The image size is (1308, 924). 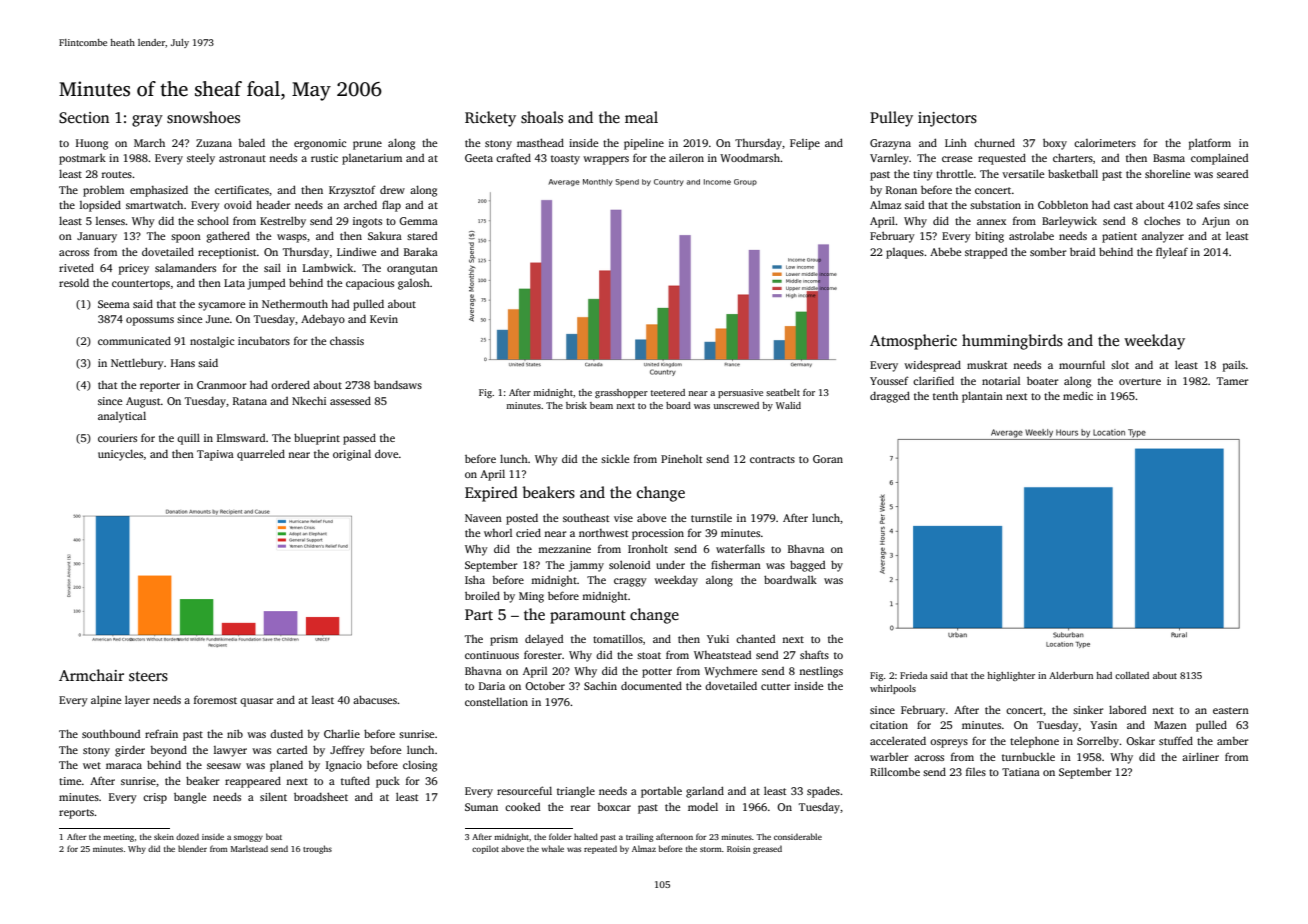 What do you see at coordinates (118, 838) in the page?
I see `meeting` at bounding box center [118, 838].
